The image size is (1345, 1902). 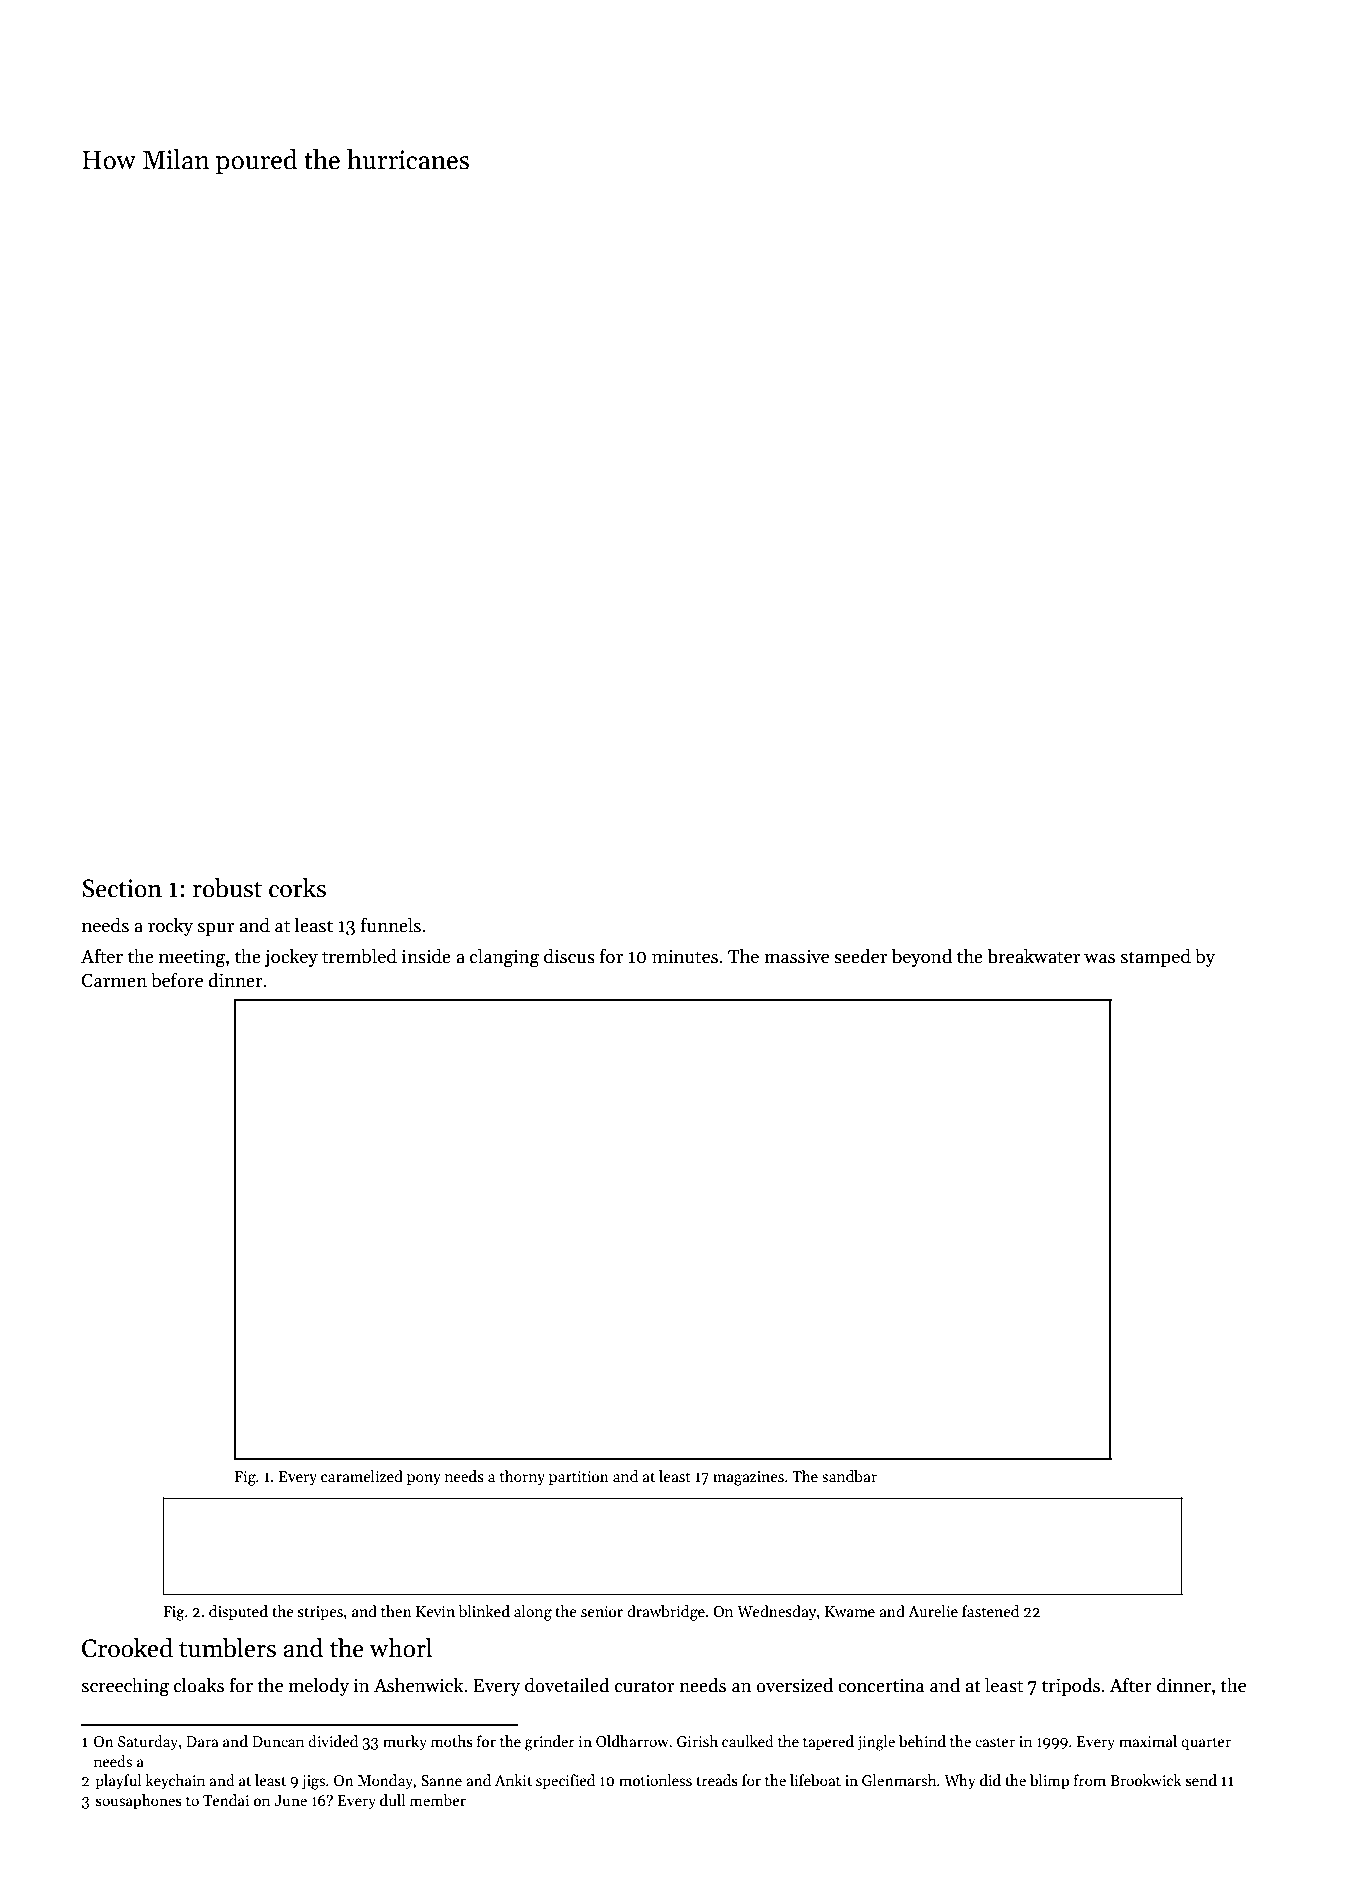 I want to click on magazines, so click(x=748, y=1478).
